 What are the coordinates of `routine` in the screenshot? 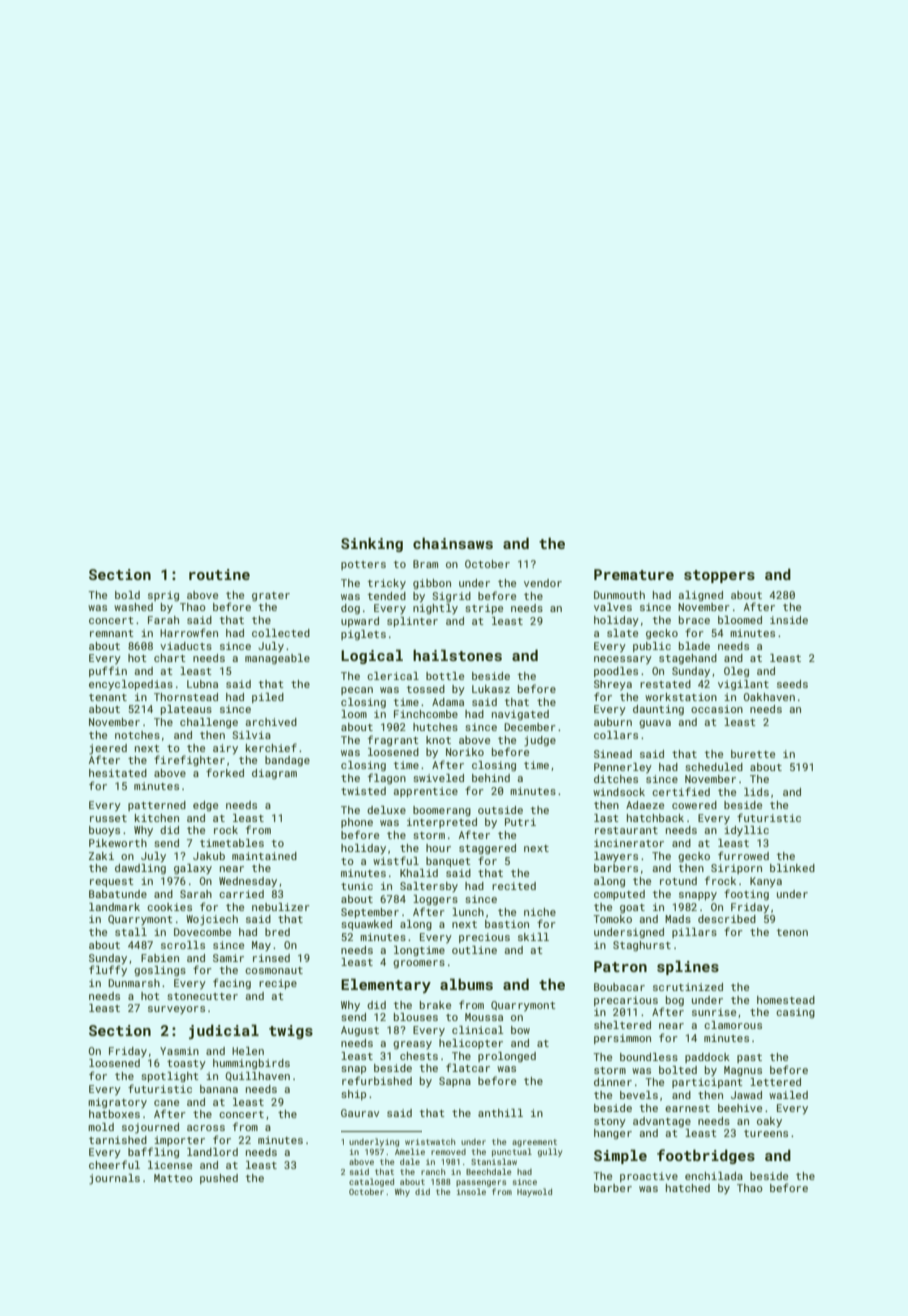 It's located at (219, 574).
